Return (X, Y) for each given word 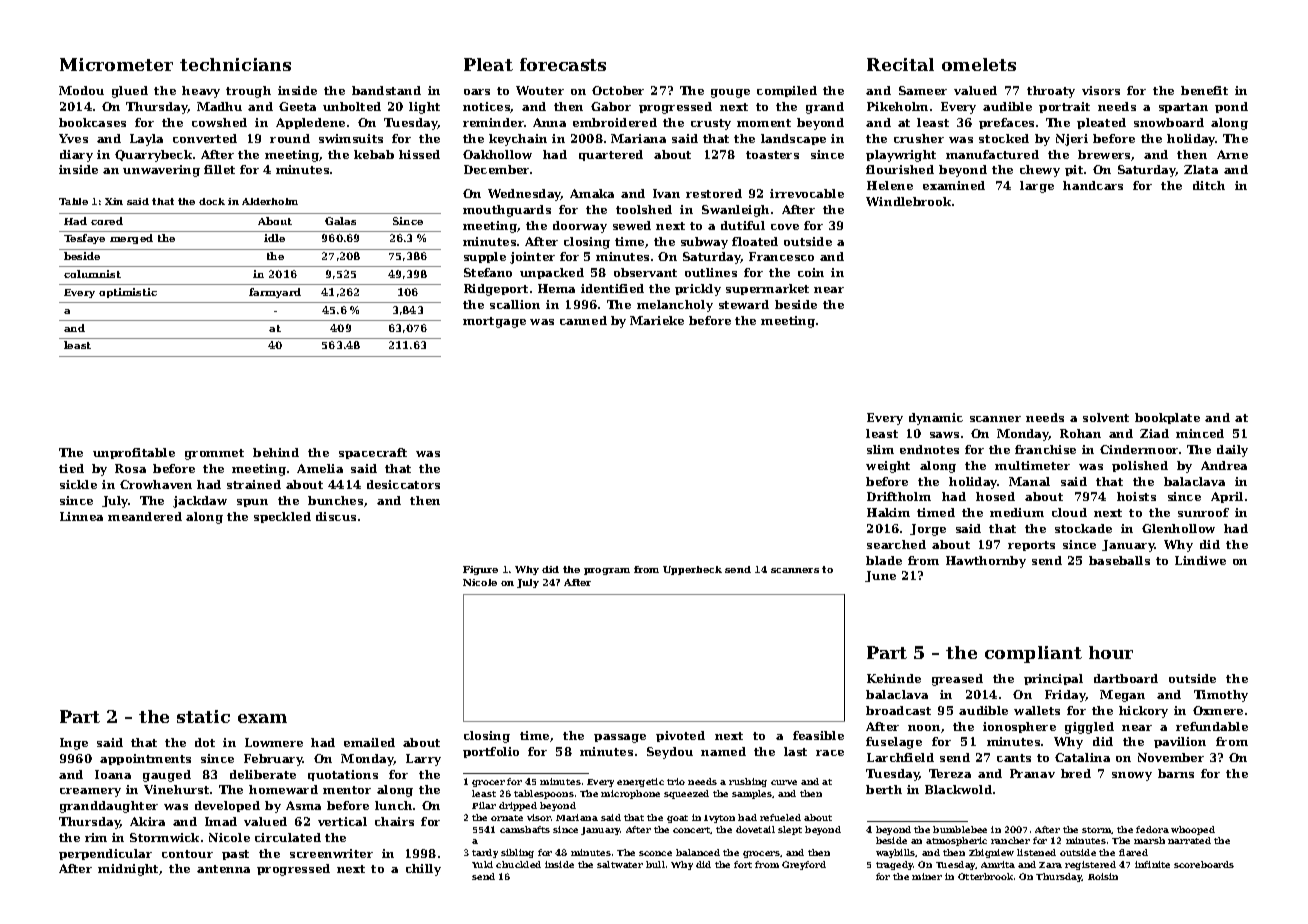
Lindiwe (1200, 560)
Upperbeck (692, 570)
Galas (340, 221)
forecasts (563, 64)
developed (227, 806)
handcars (1093, 185)
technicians (235, 64)
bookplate (1167, 418)
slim (880, 449)
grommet (214, 454)
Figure (480, 570)
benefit (1204, 90)
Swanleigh (735, 211)
